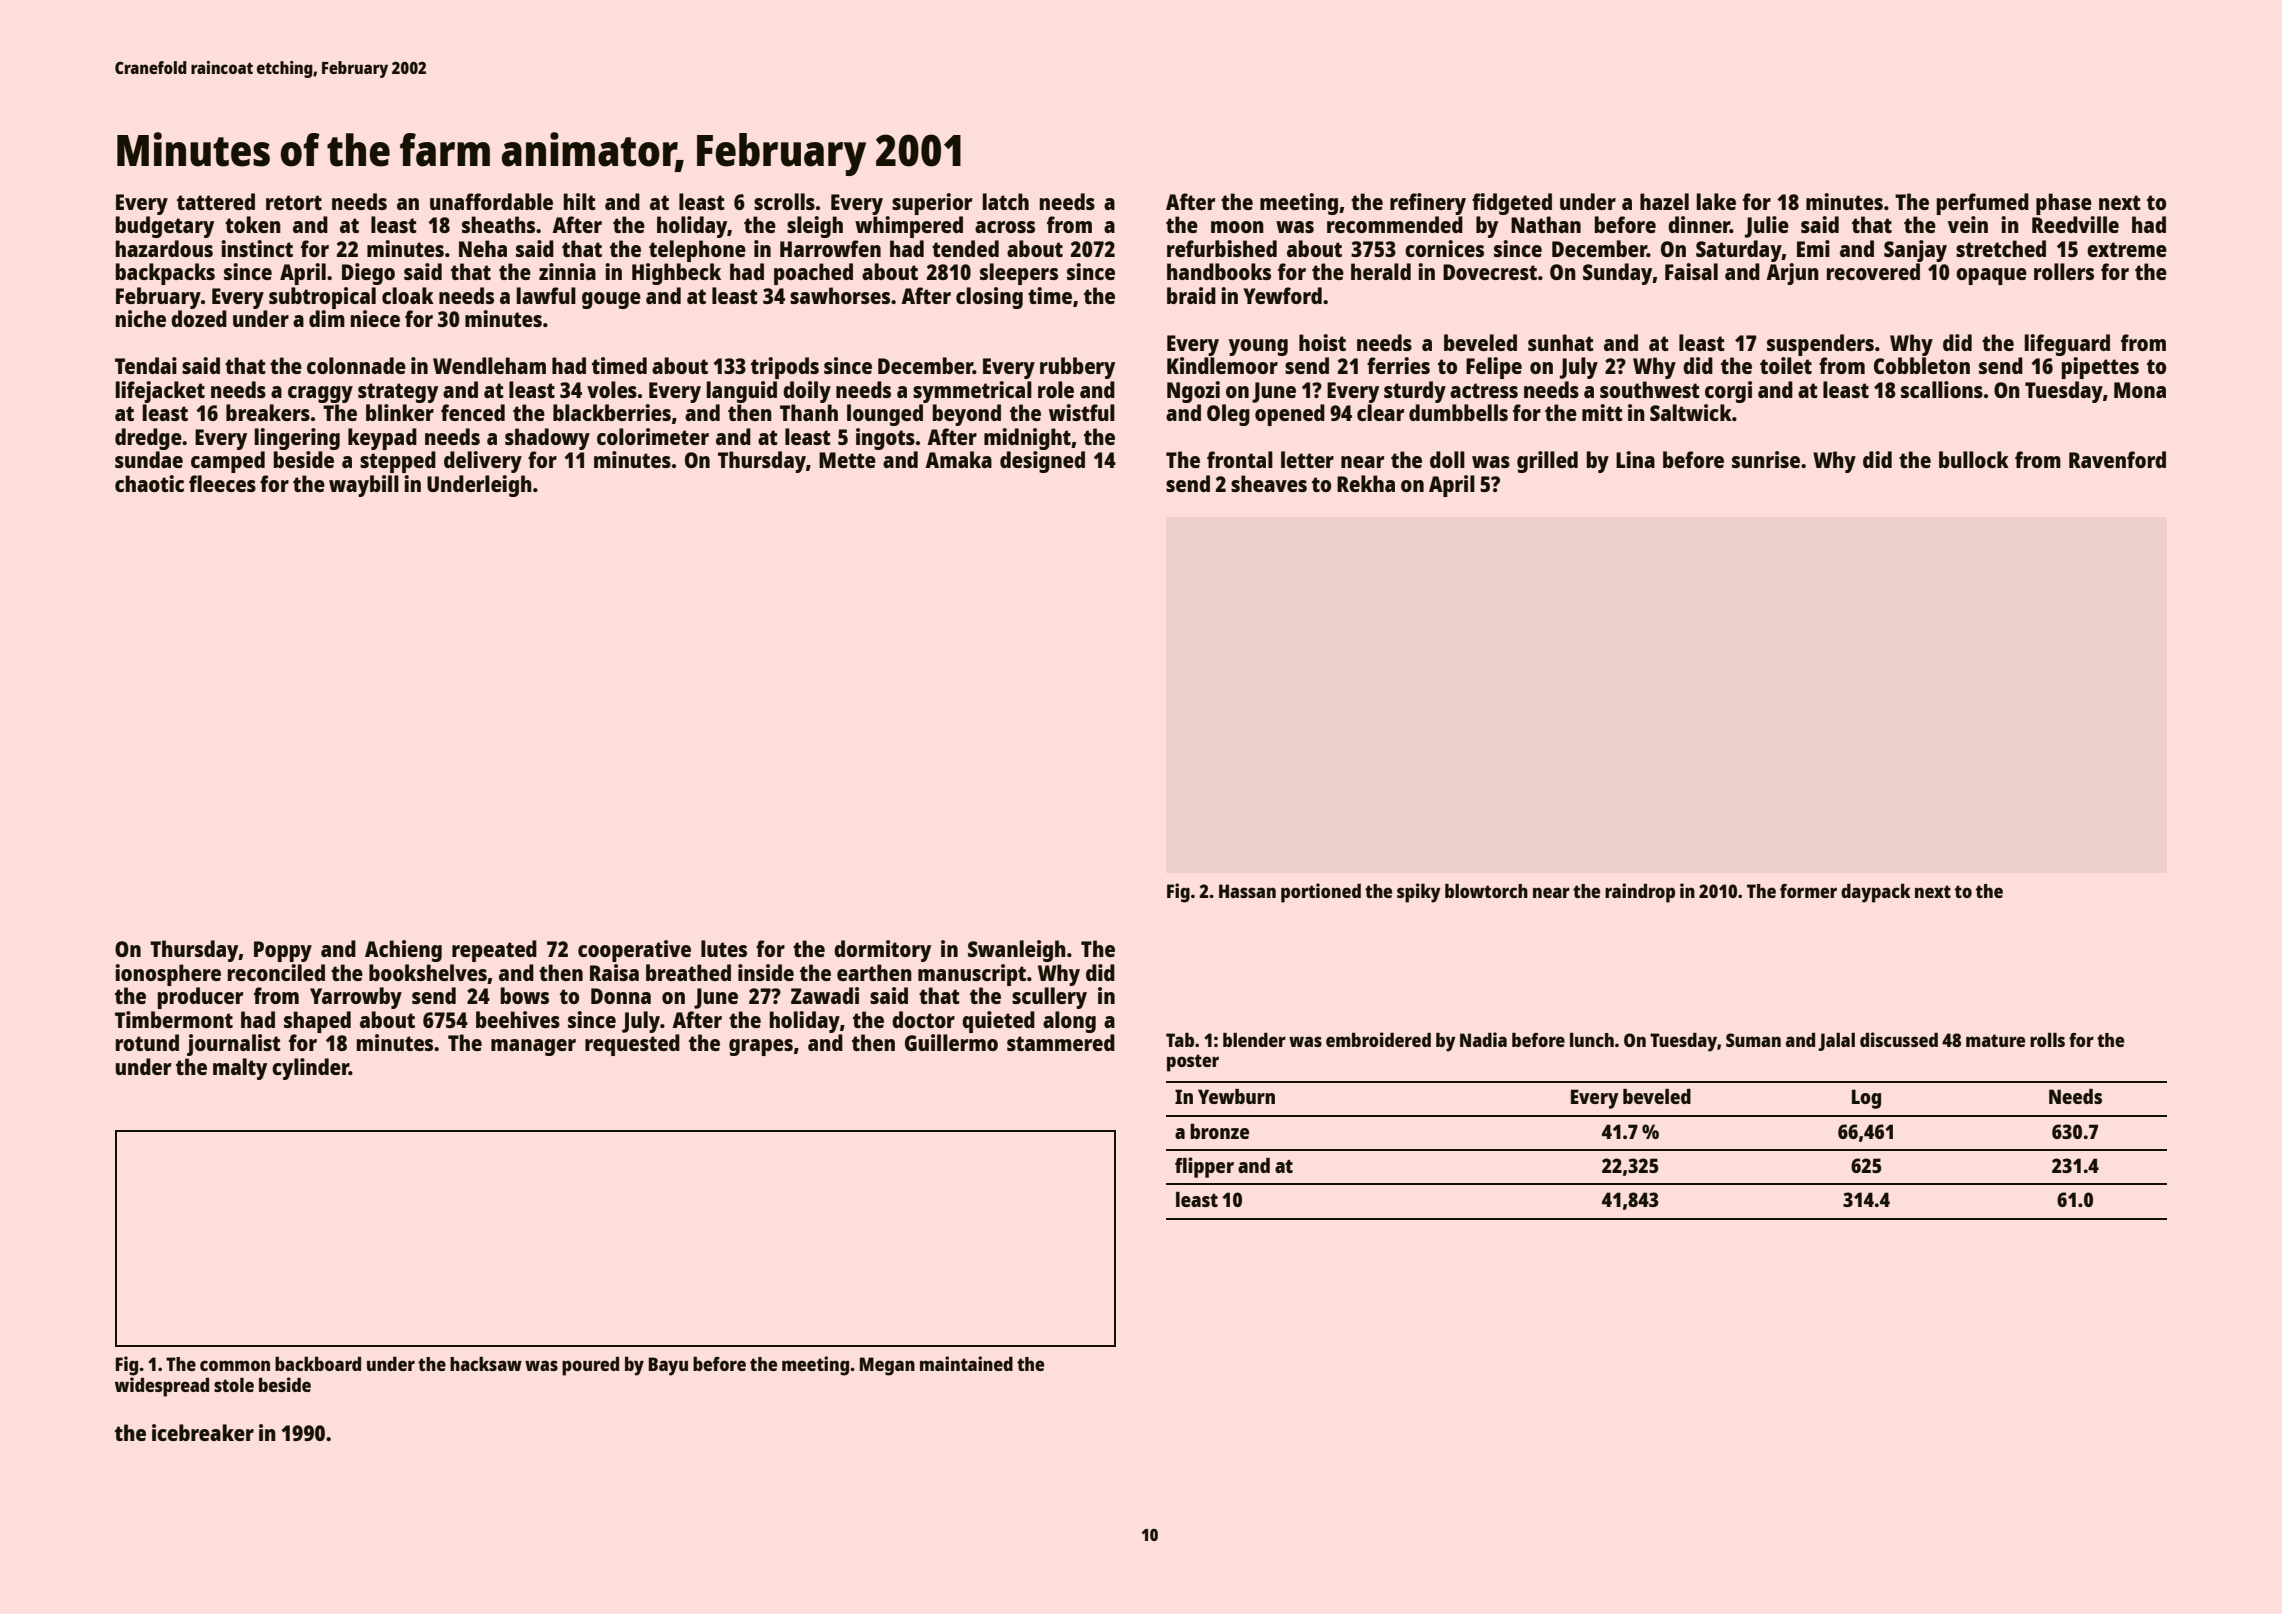 This image has height=1614, width=2282. I want to click on common, so click(235, 1365).
